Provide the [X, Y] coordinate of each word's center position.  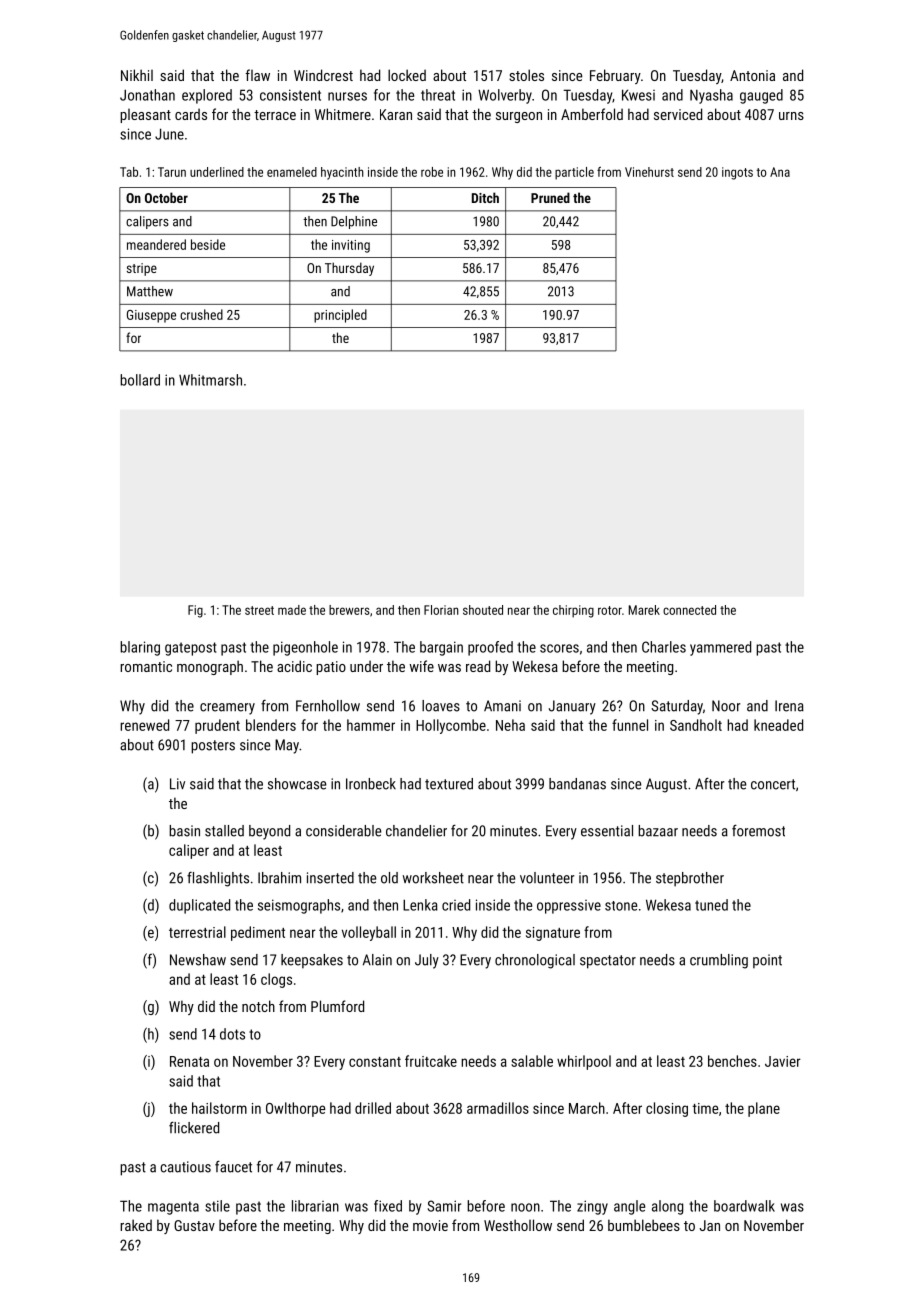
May [287, 746]
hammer [371, 725]
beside [208, 244]
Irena [789, 706]
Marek [644, 610]
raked [136, 1225]
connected [689, 610]
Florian [441, 610]
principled [340, 316]
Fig [195, 611]
